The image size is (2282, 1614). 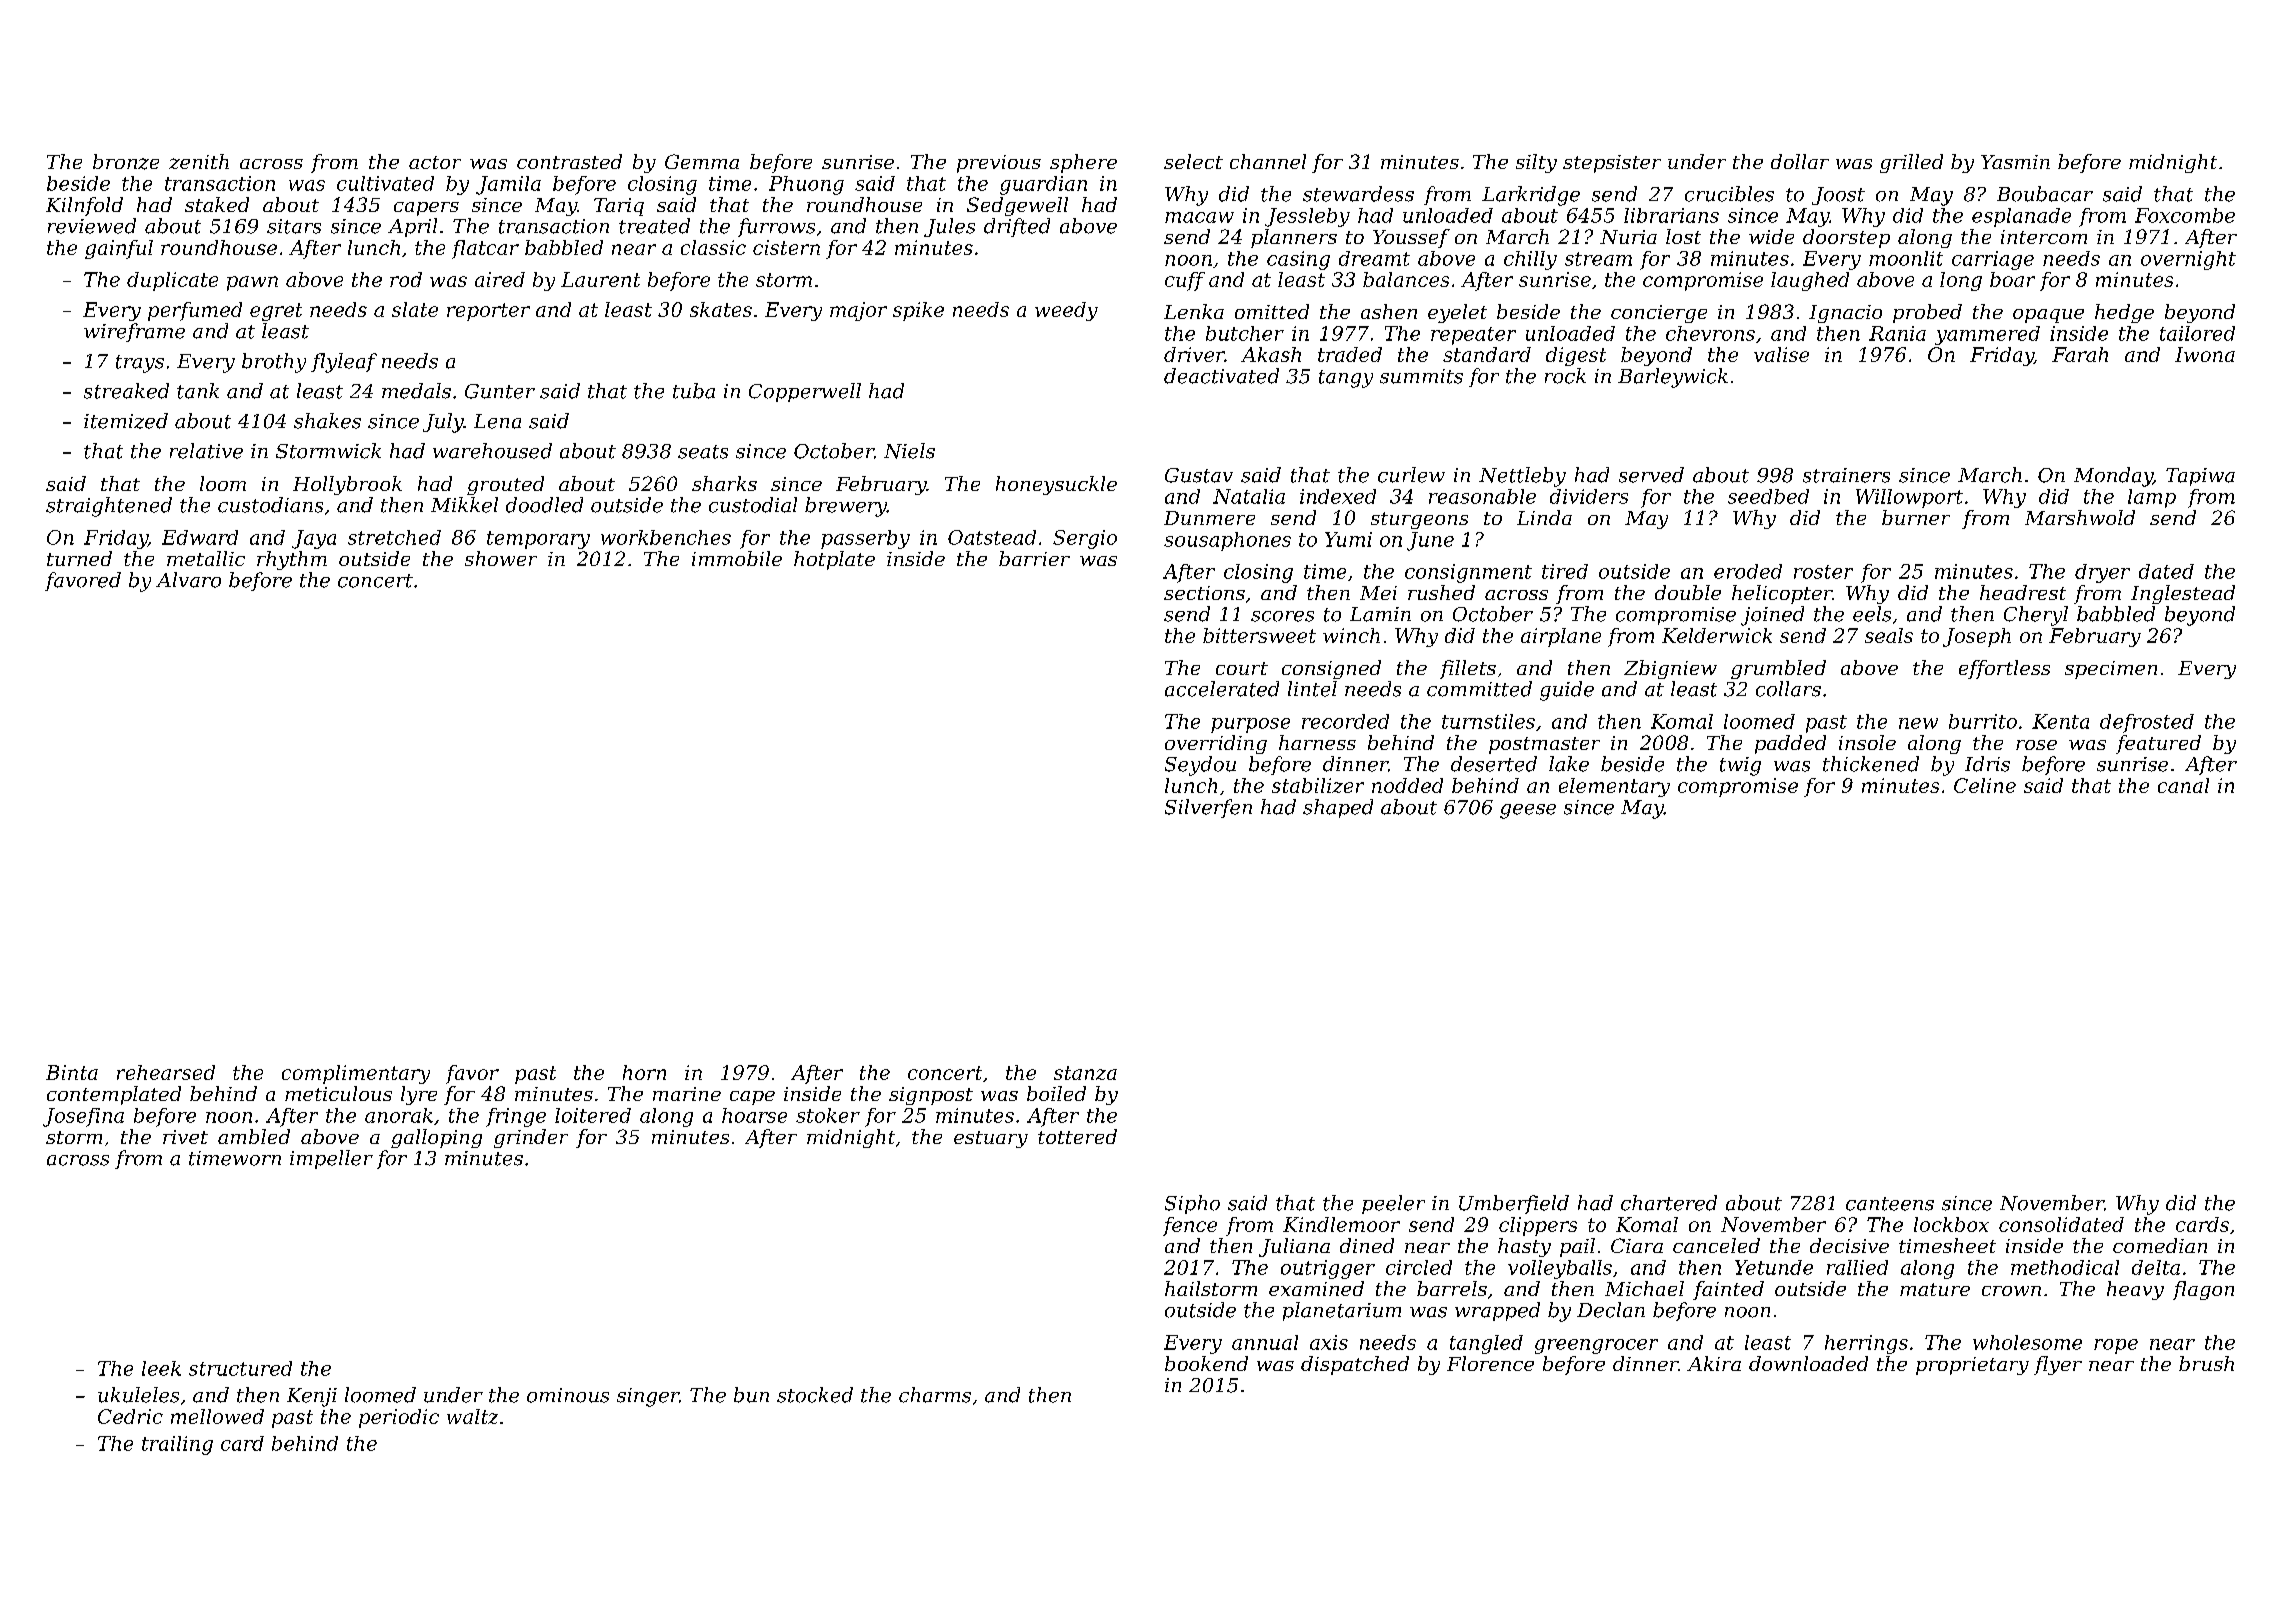 What do you see at coordinates (1077, 1136) in the screenshot?
I see `tottered` at bounding box center [1077, 1136].
